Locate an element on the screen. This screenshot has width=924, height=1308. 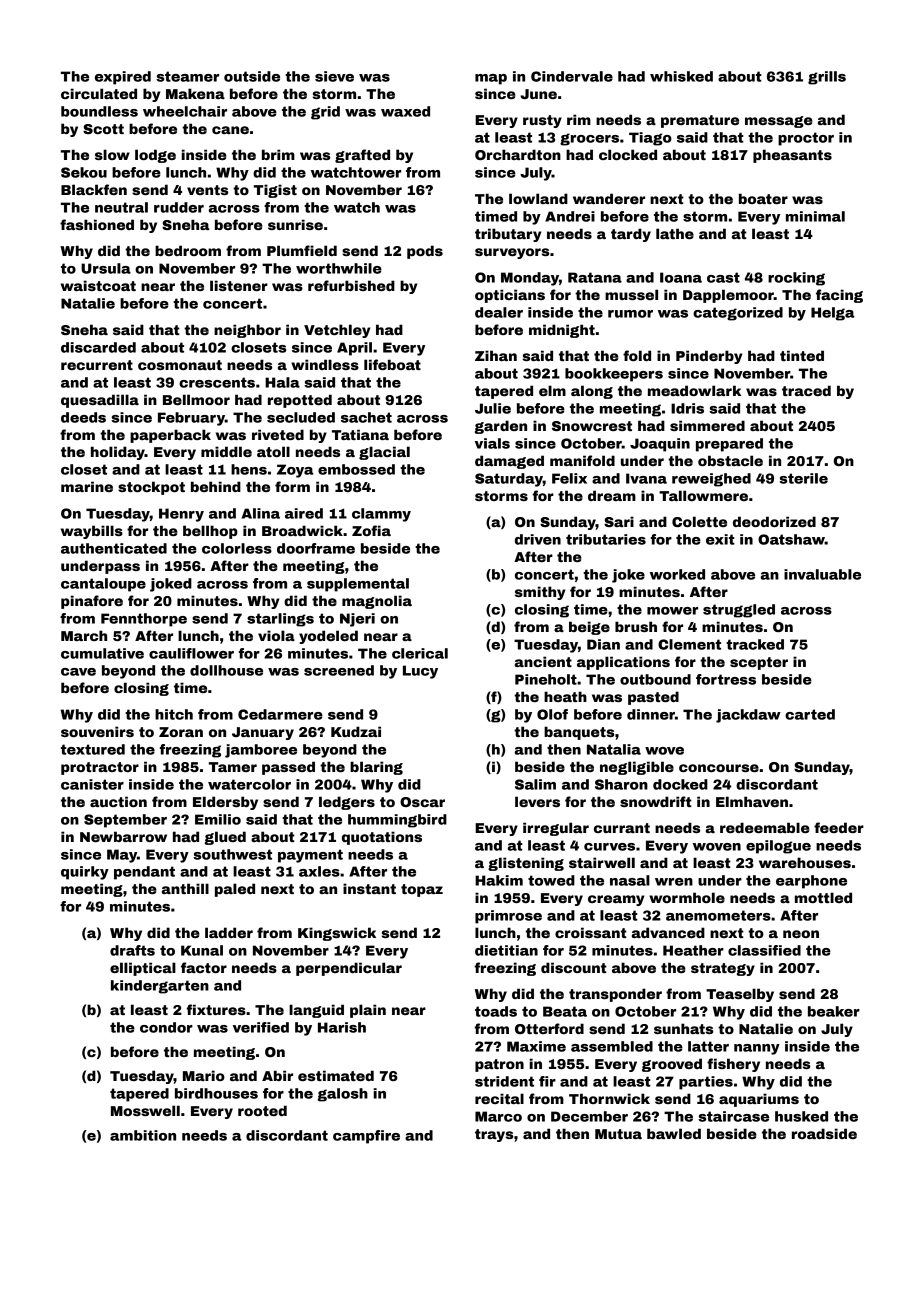
map is located at coordinates (491, 79).
